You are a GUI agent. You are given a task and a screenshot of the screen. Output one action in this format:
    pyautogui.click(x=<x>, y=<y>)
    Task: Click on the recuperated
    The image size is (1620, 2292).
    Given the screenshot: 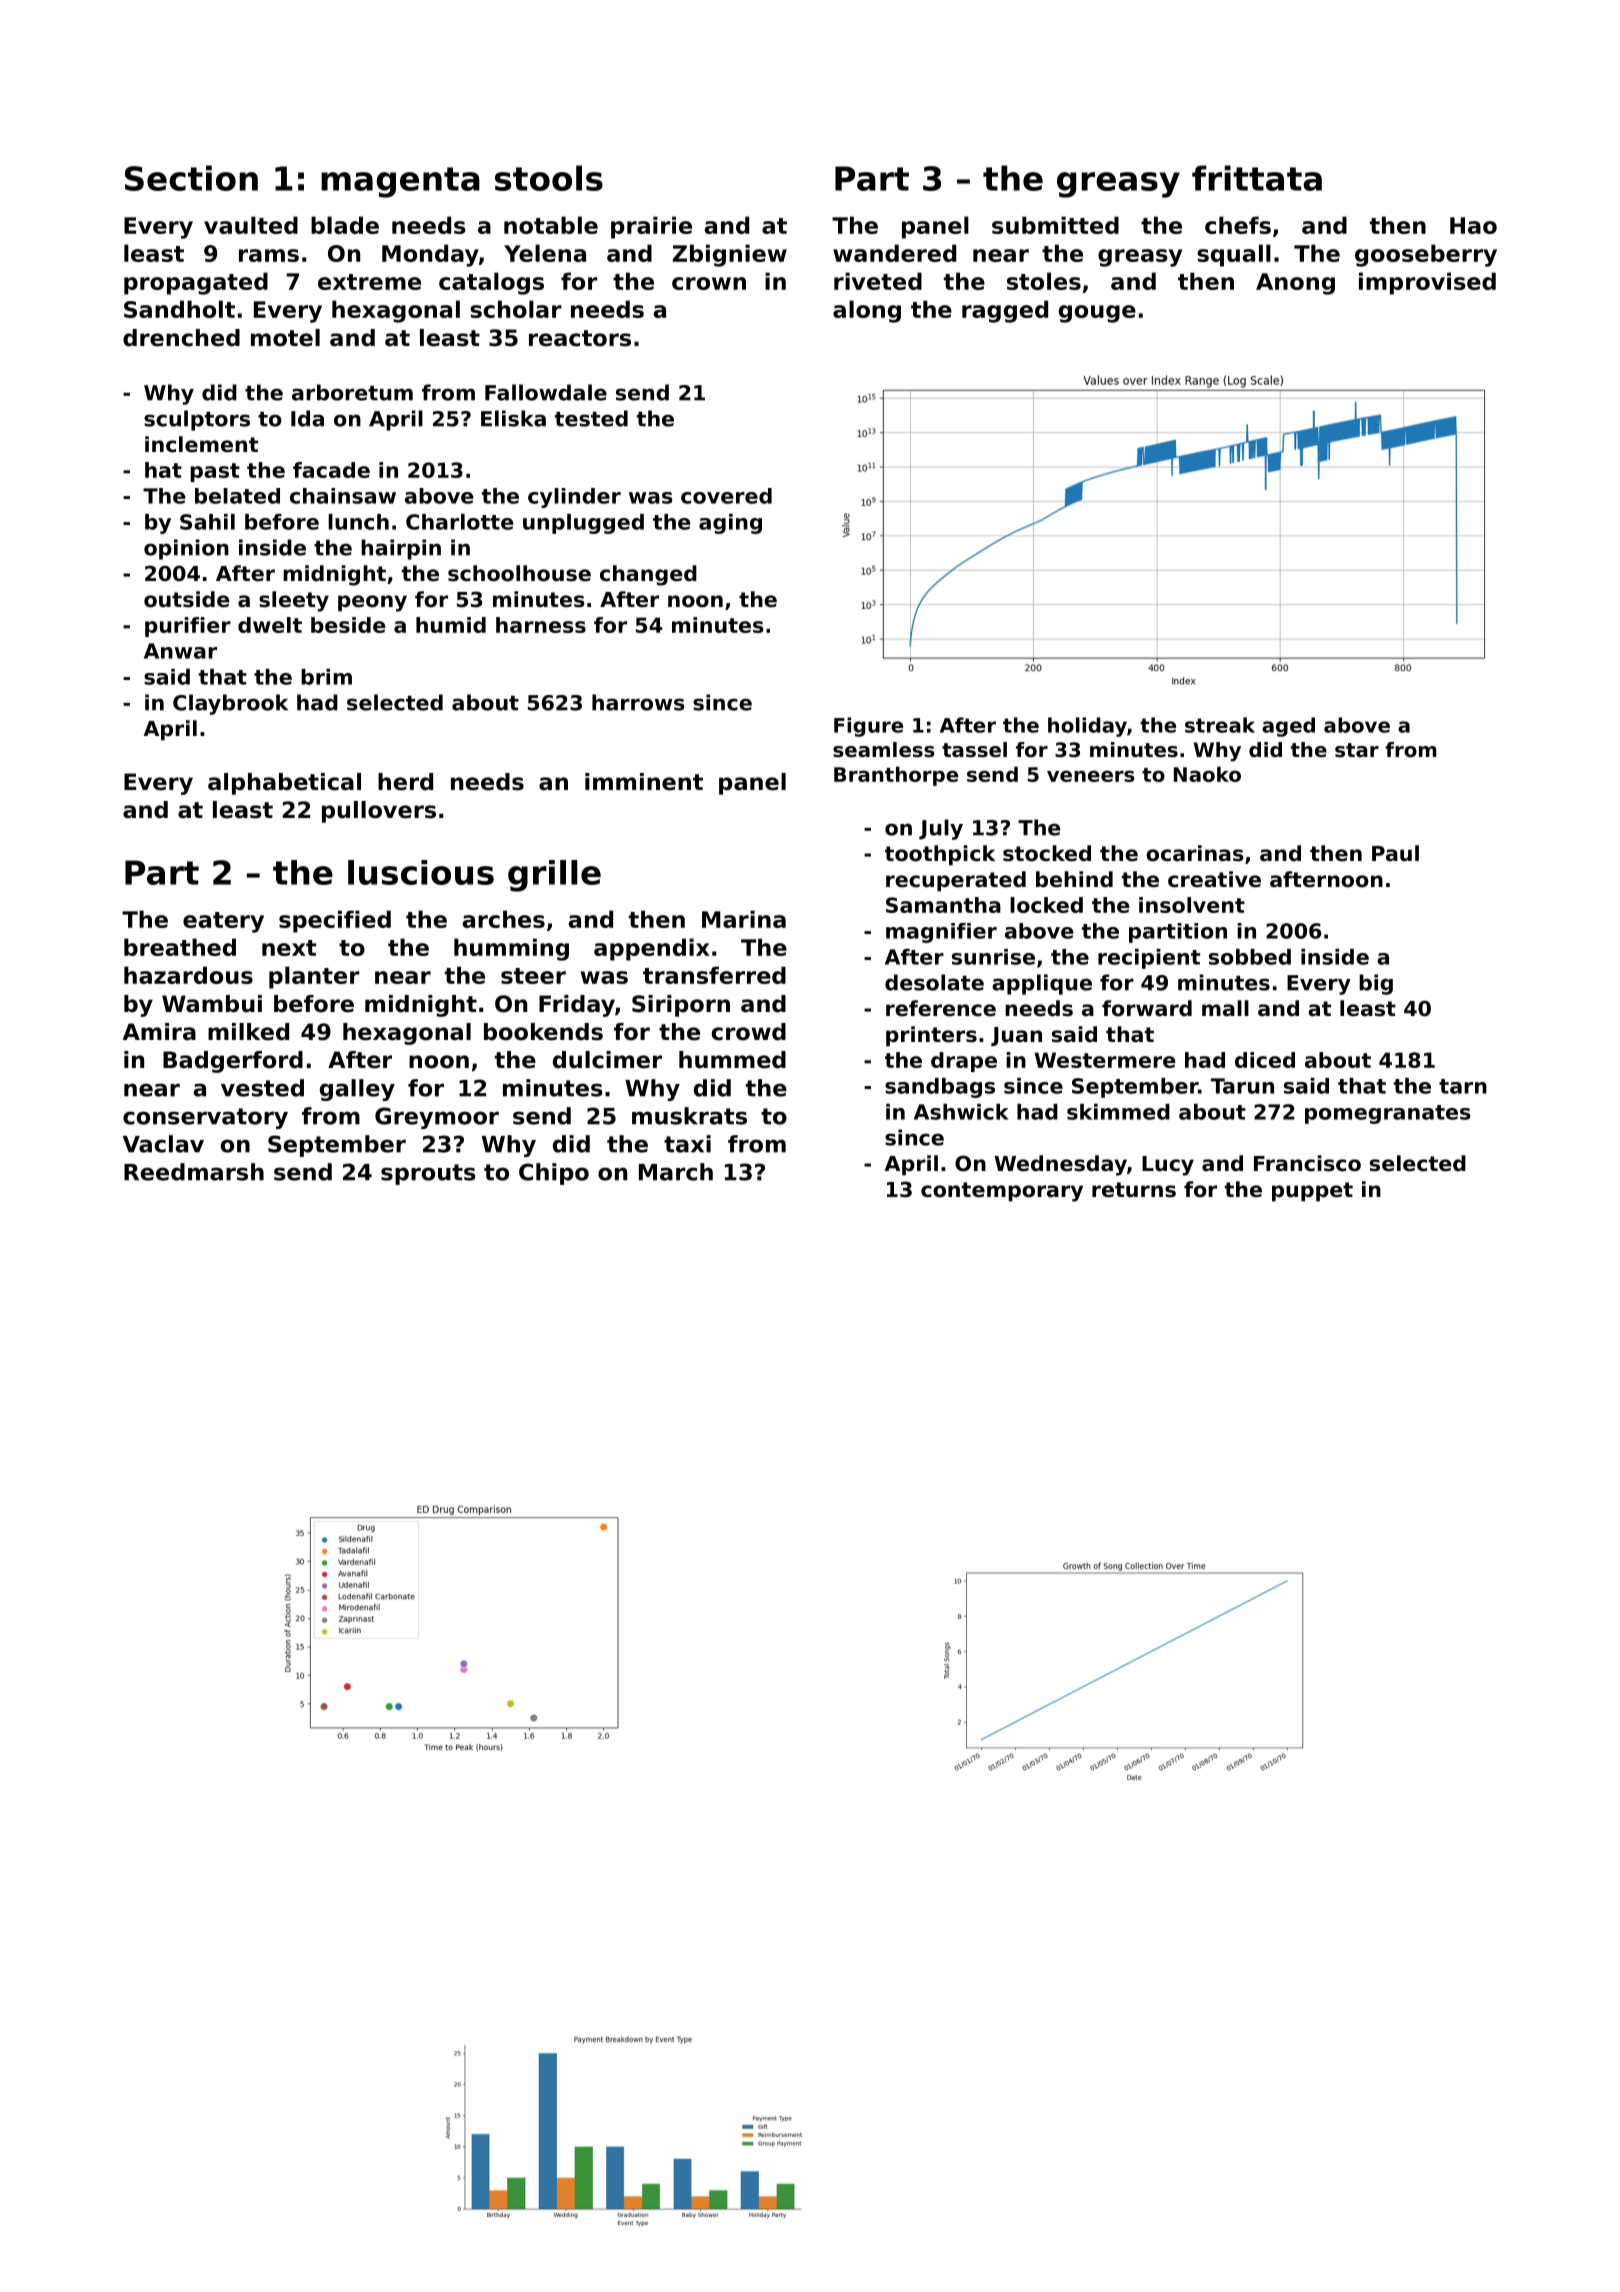 What is the action you would take?
    pyautogui.click(x=956, y=881)
